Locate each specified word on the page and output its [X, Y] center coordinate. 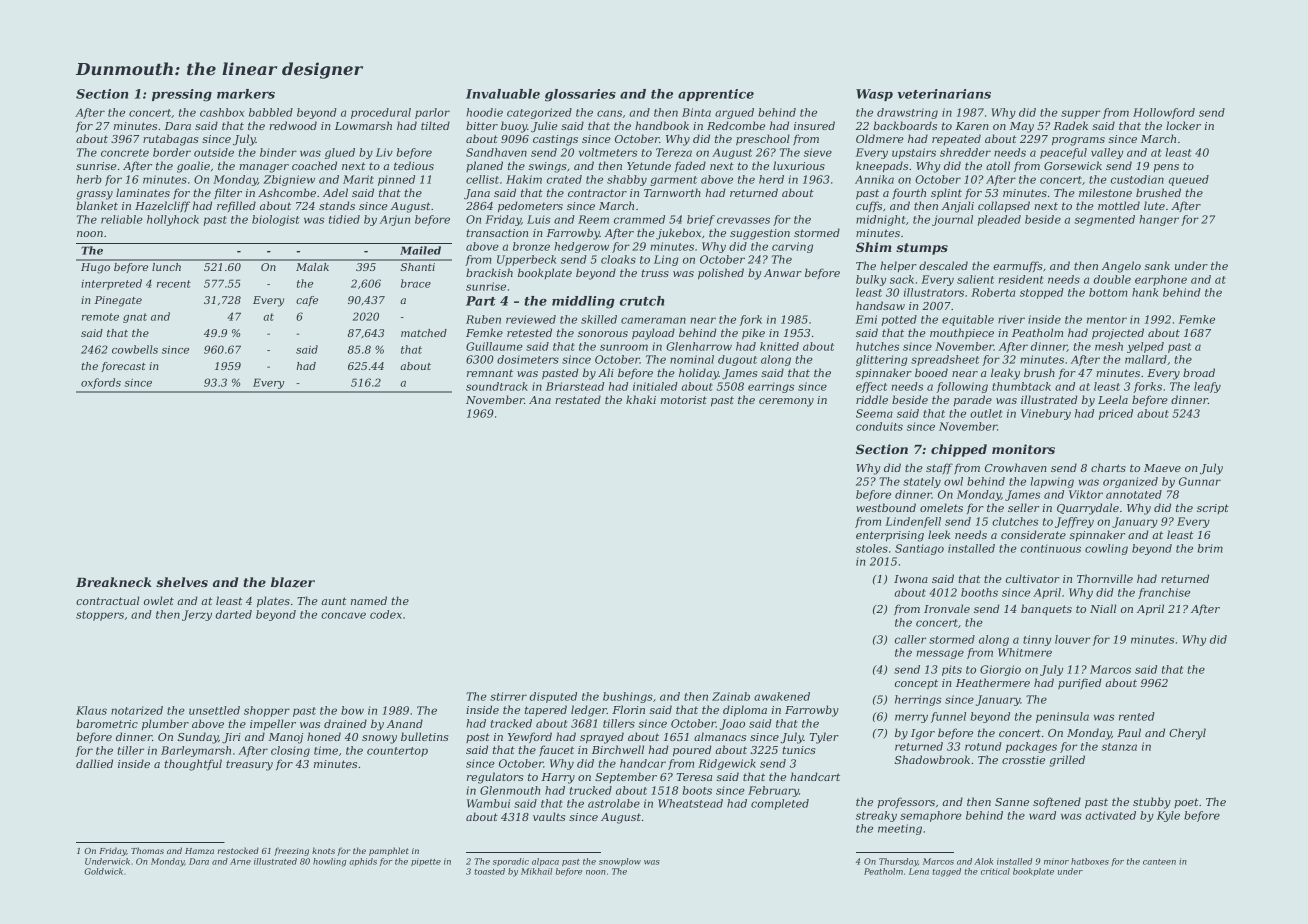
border [172, 152]
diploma [745, 711]
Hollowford [1164, 113]
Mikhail [536, 871]
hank [1145, 292]
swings [547, 167]
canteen [1159, 862]
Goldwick [103, 871]
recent [174, 284]
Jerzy [197, 615]
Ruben [483, 319]
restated [578, 399]
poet [1186, 803]
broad [1199, 372]
